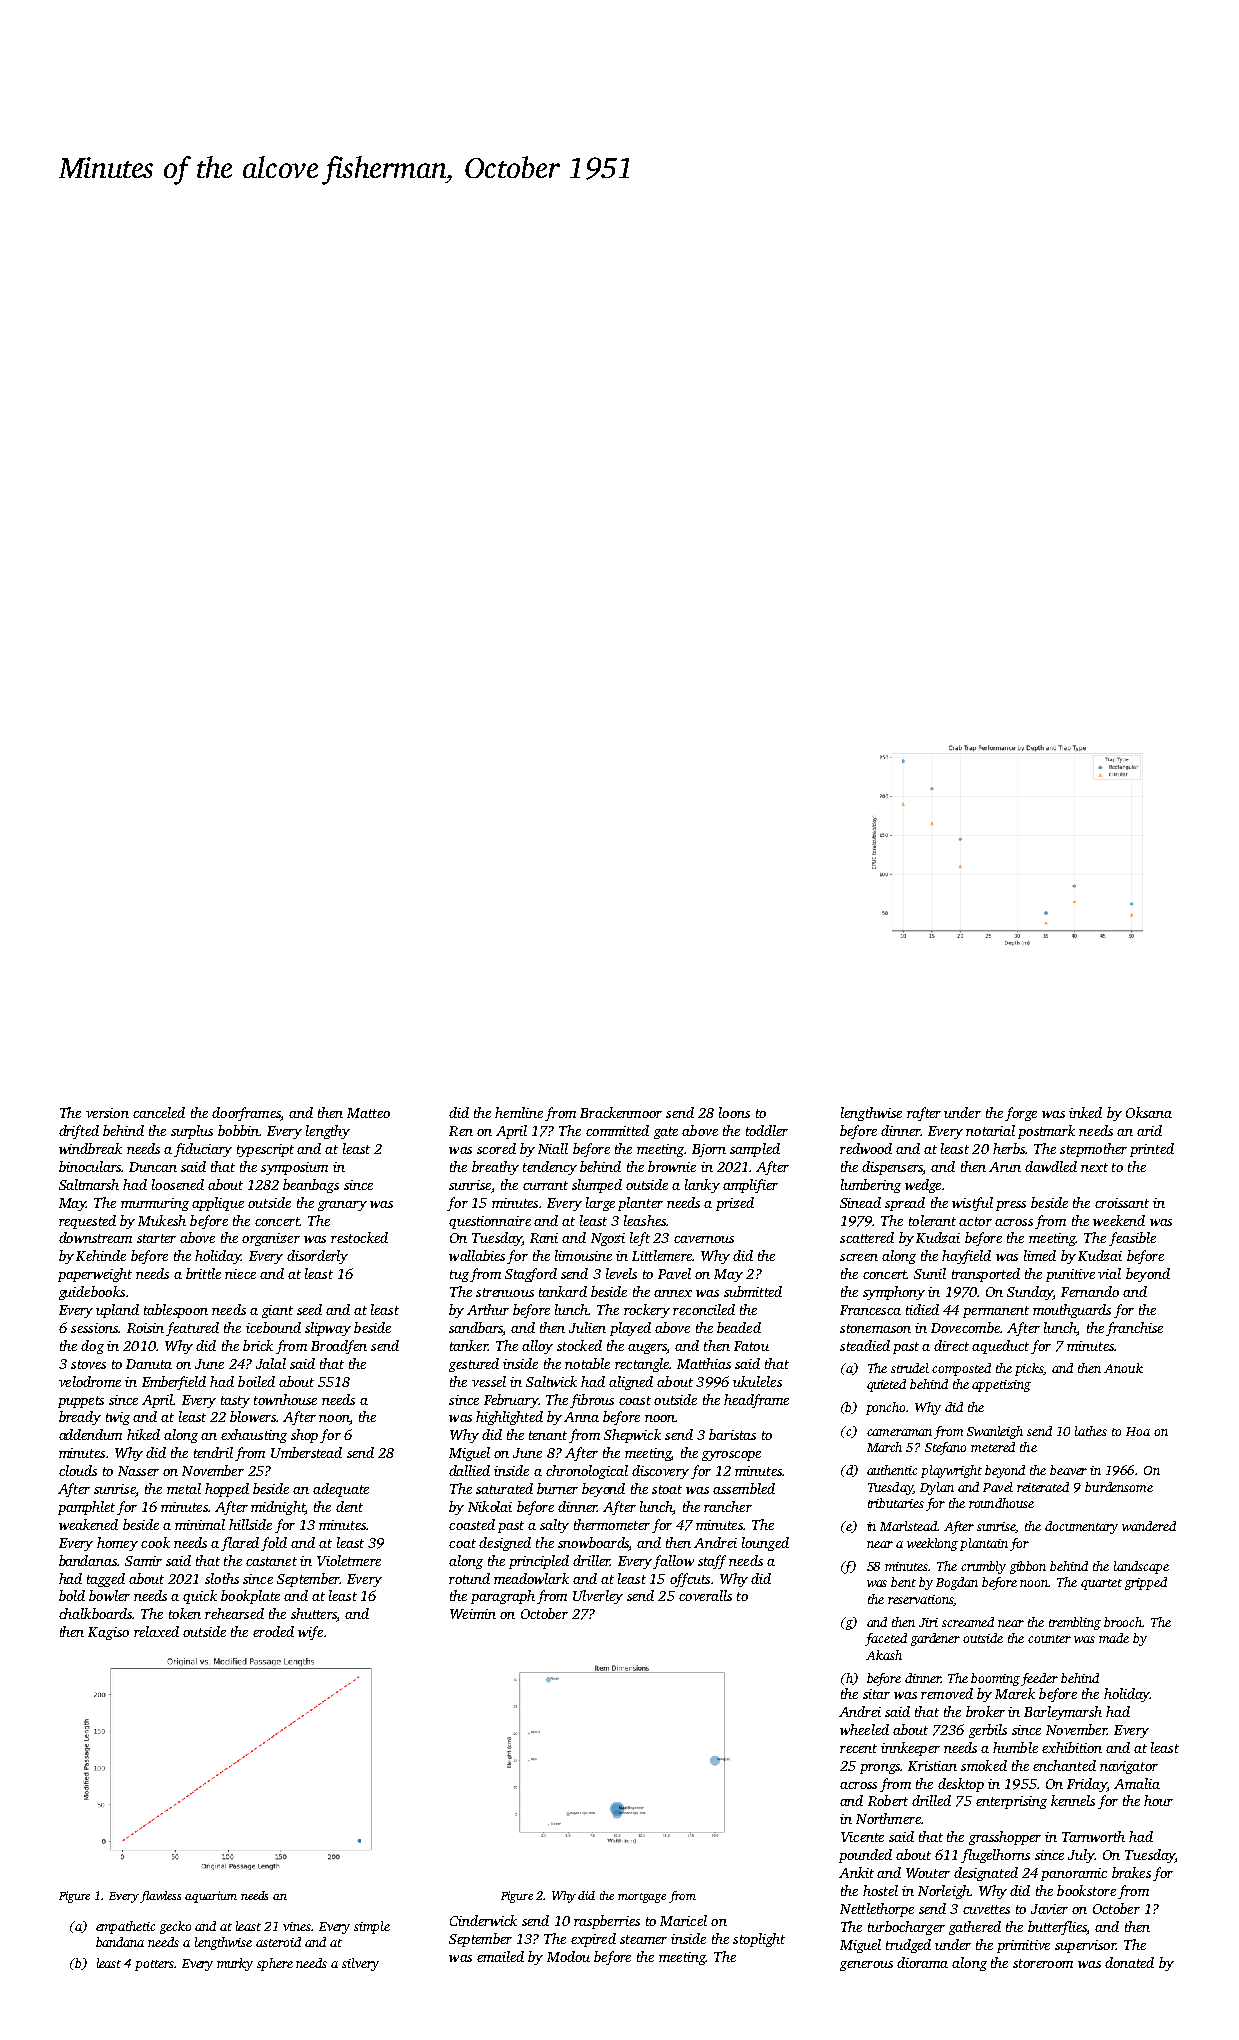 The height and width of the document is (2040, 1239). What do you see at coordinates (90, 1381) in the document?
I see `velodrome` at bounding box center [90, 1381].
